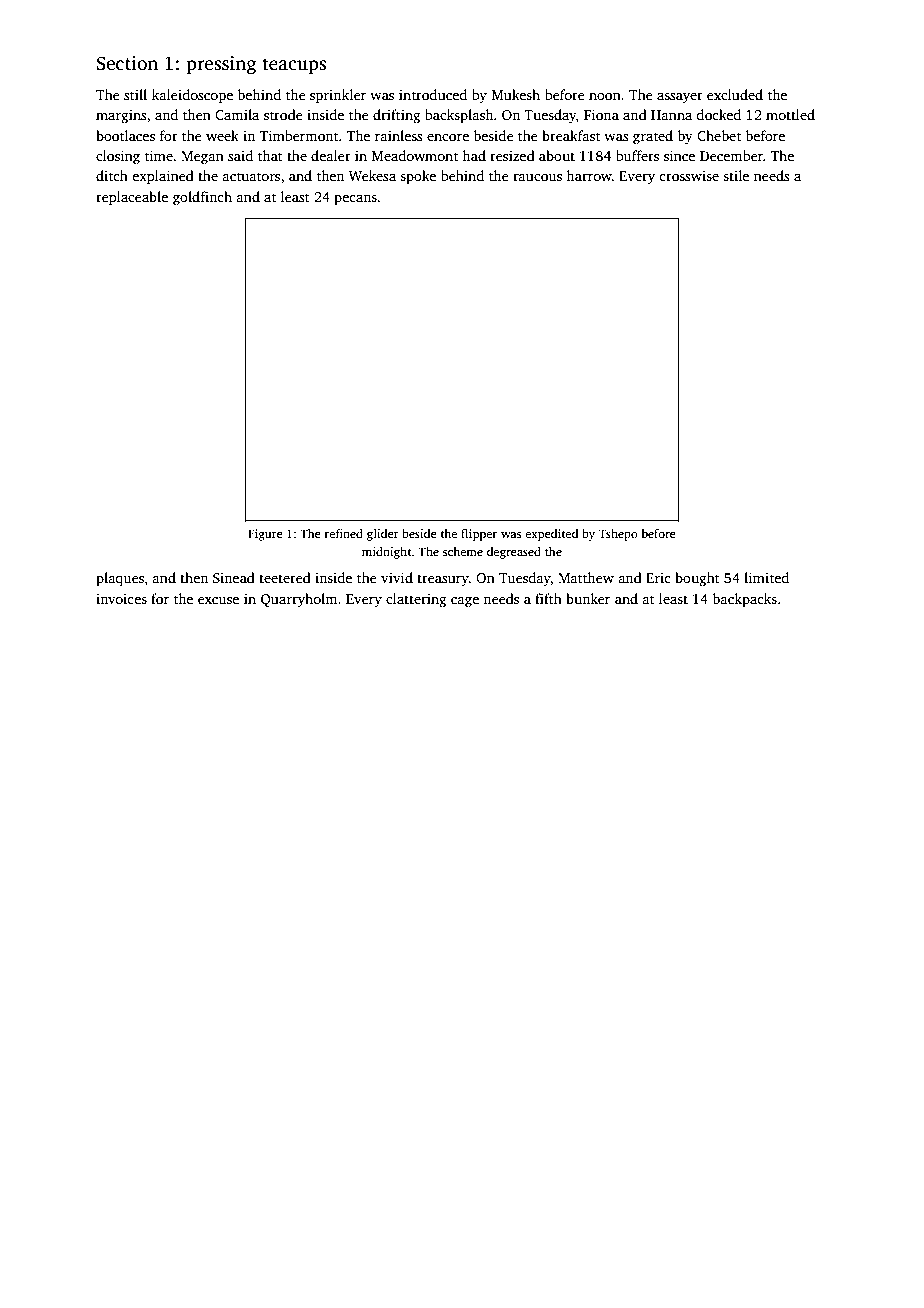 The width and height of the screenshot is (924, 1308). I want to click on Eric, so click(658, 578).
